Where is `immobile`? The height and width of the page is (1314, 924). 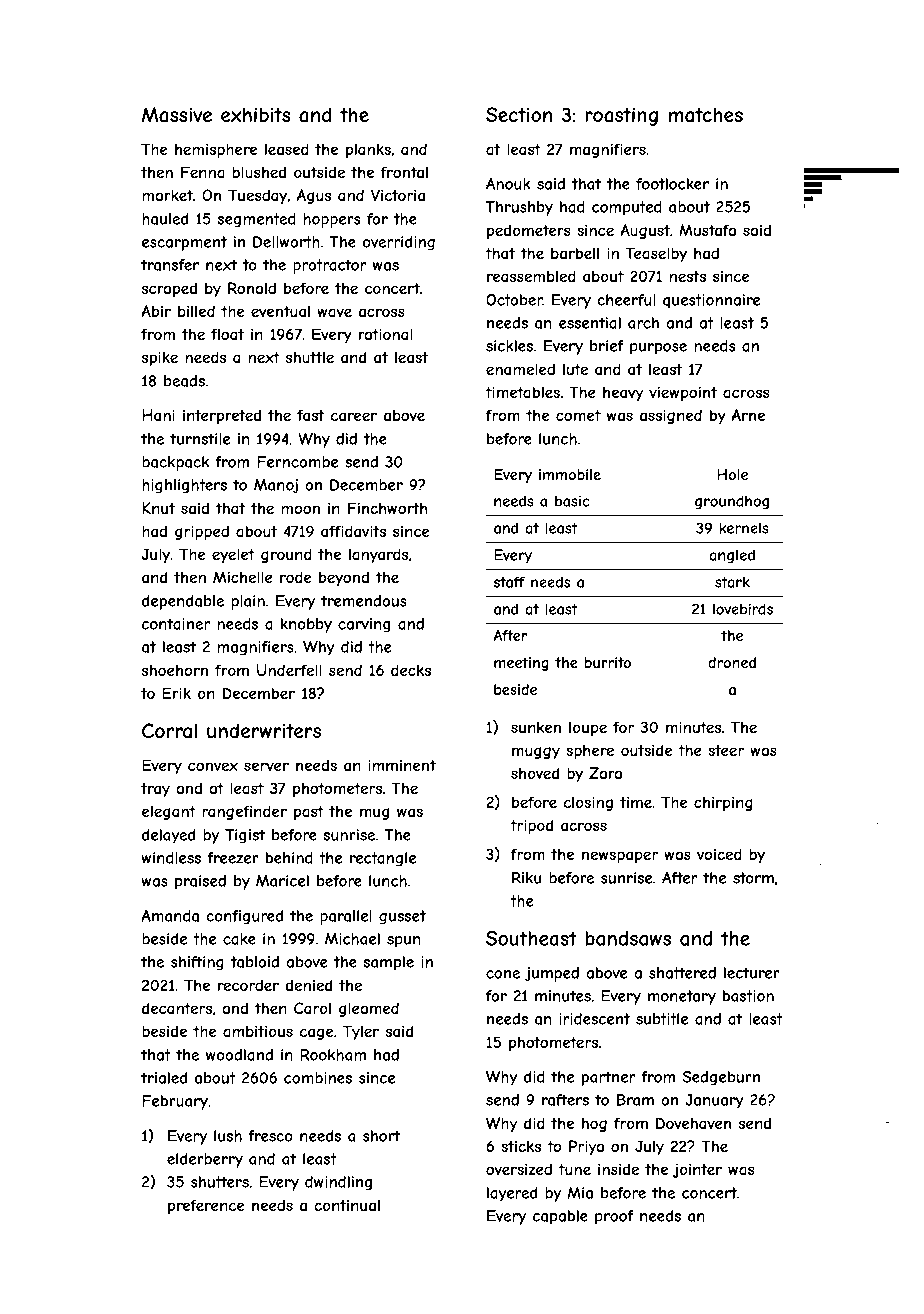
immobile is located at coordinates (570, 474).
